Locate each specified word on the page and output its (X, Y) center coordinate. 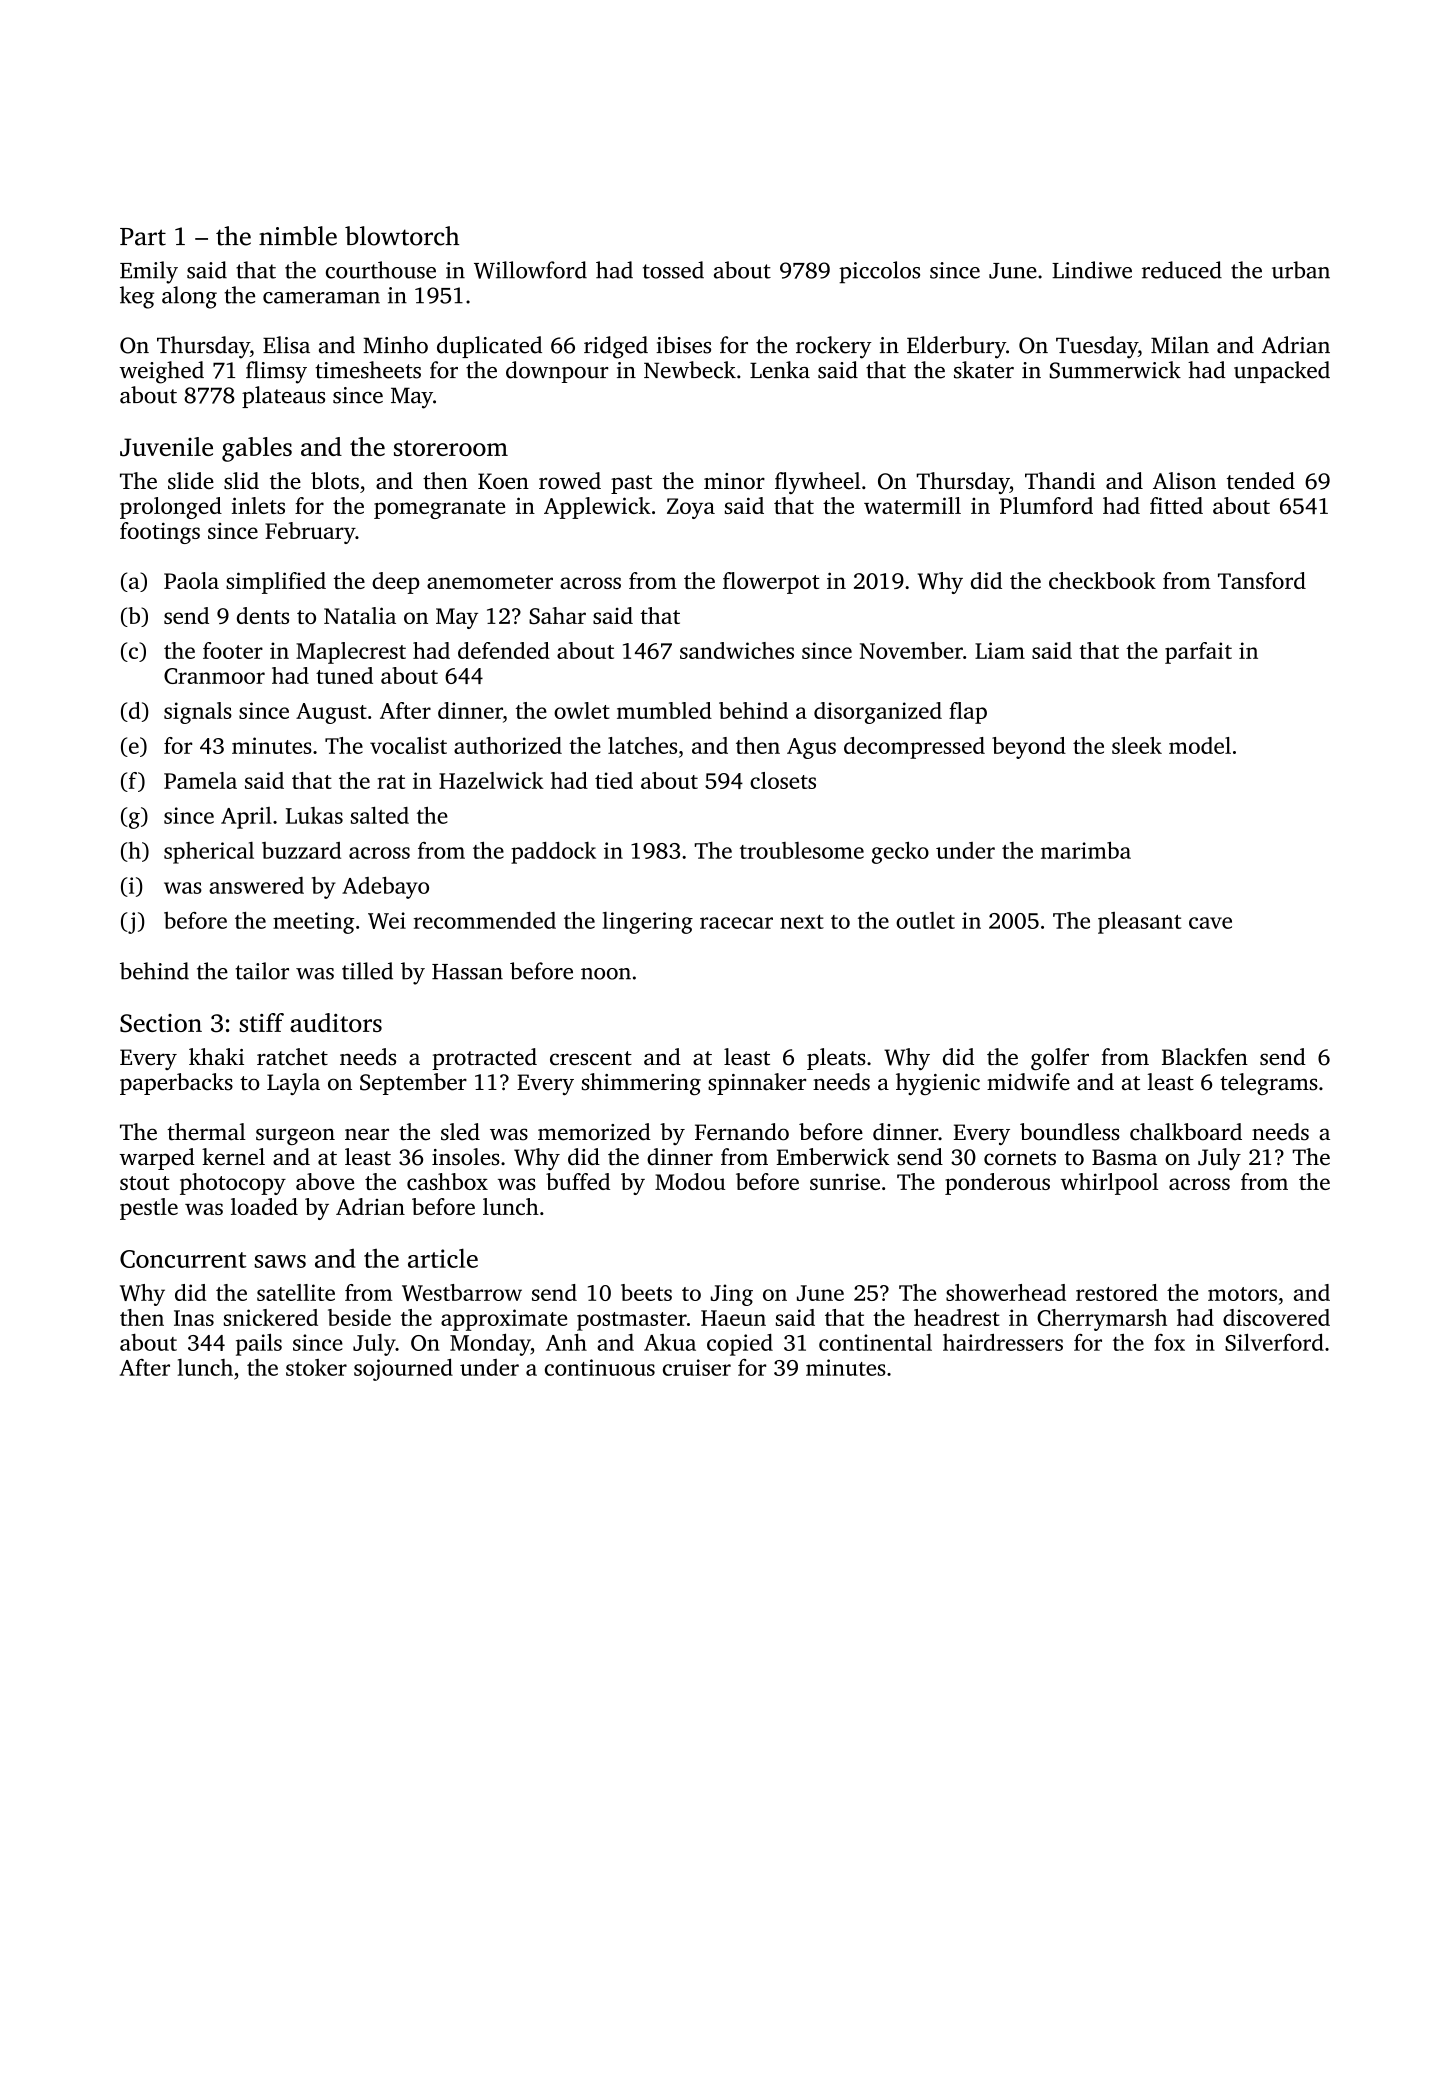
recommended (485, 920)
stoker (316, 1367)
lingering (648, 923)
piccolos (879, 272)
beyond (1029, 748)
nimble (298, 236)
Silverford (1274, 1342)
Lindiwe (1092, 270)
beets (646, 1292)
